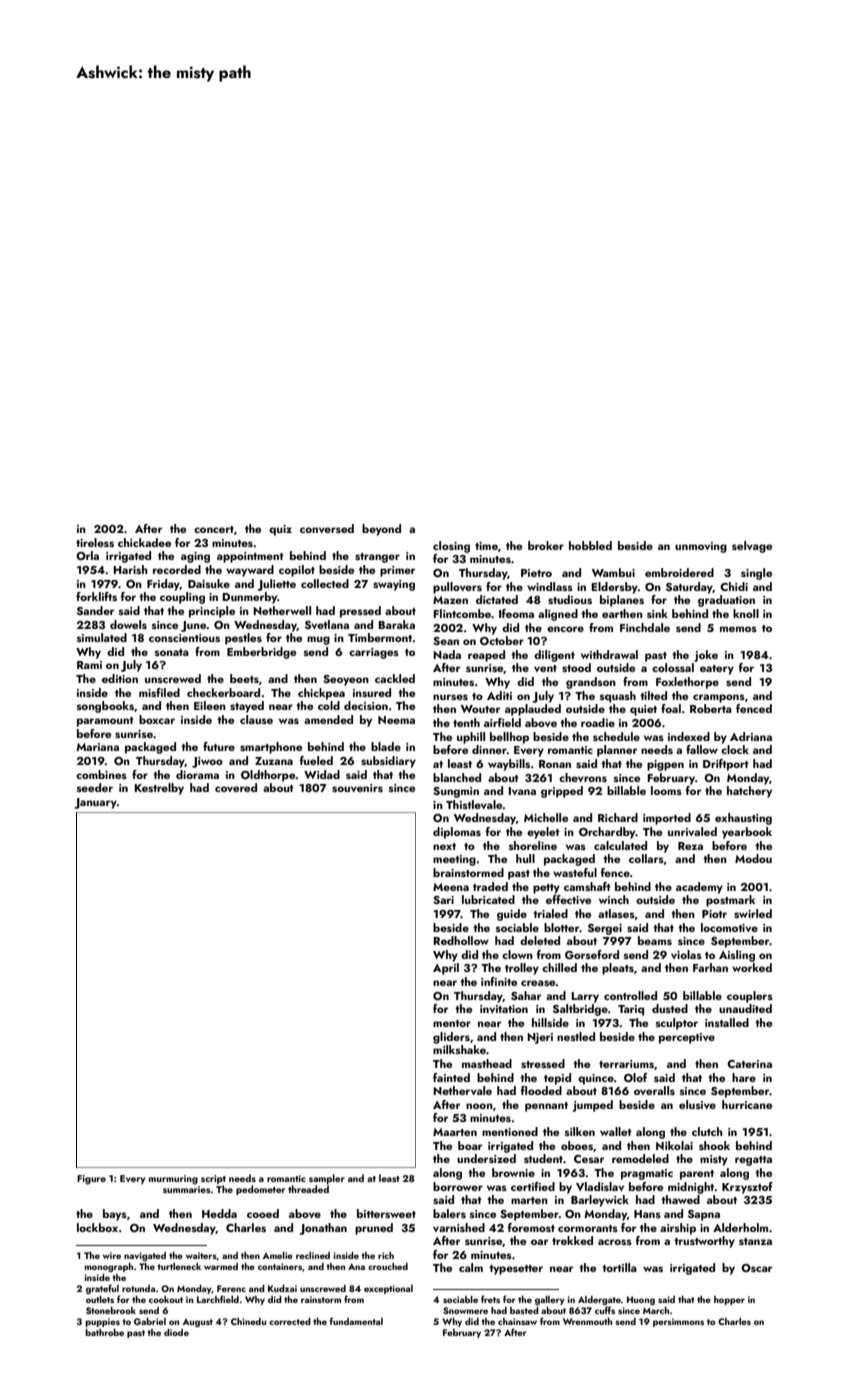 Image resolution: width=849 pixels, height=1400 pixels. I want to click on Snowmere, so click(465, 1310).
